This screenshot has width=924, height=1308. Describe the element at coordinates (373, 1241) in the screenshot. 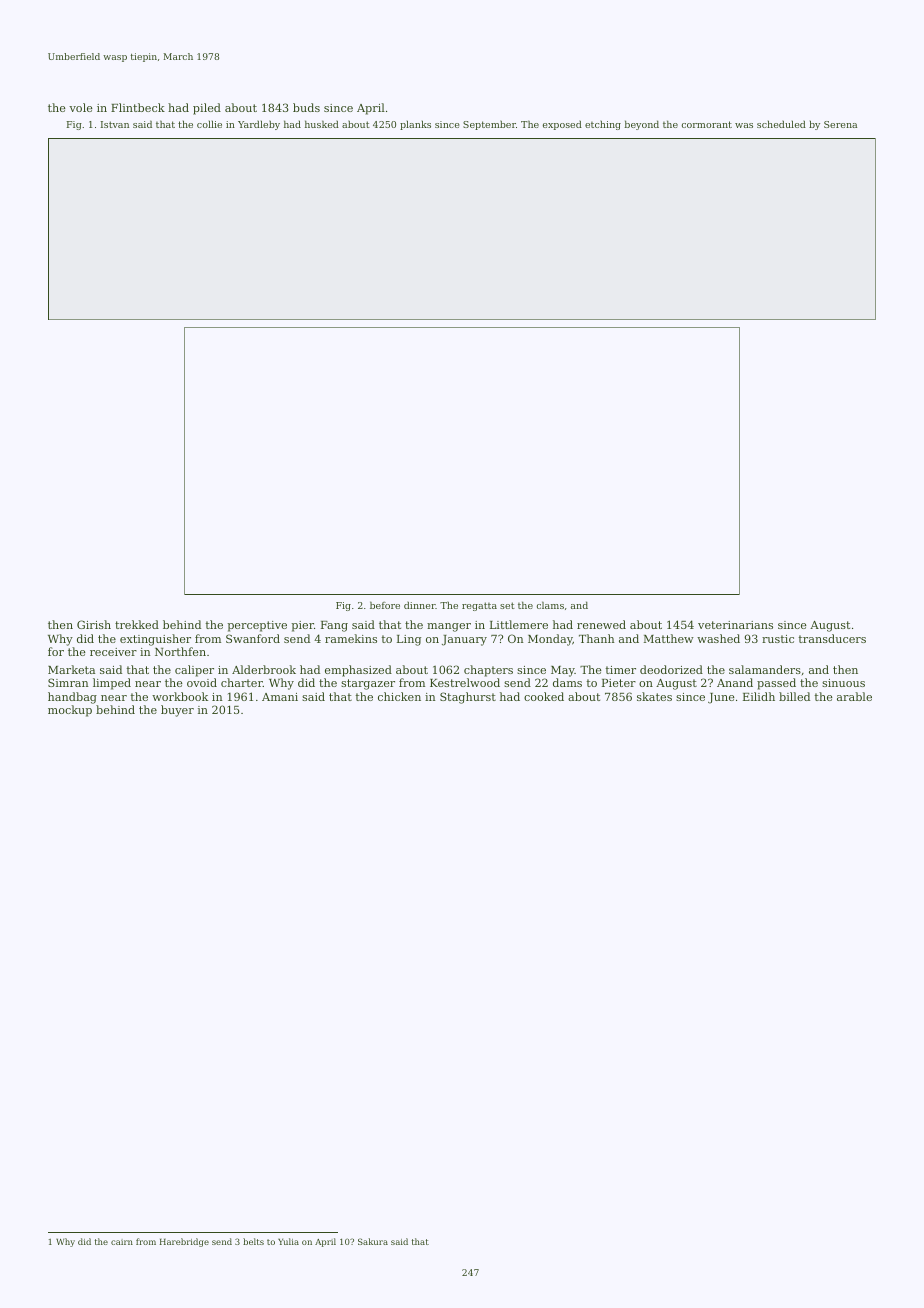

I see `Sakura` at that location.
